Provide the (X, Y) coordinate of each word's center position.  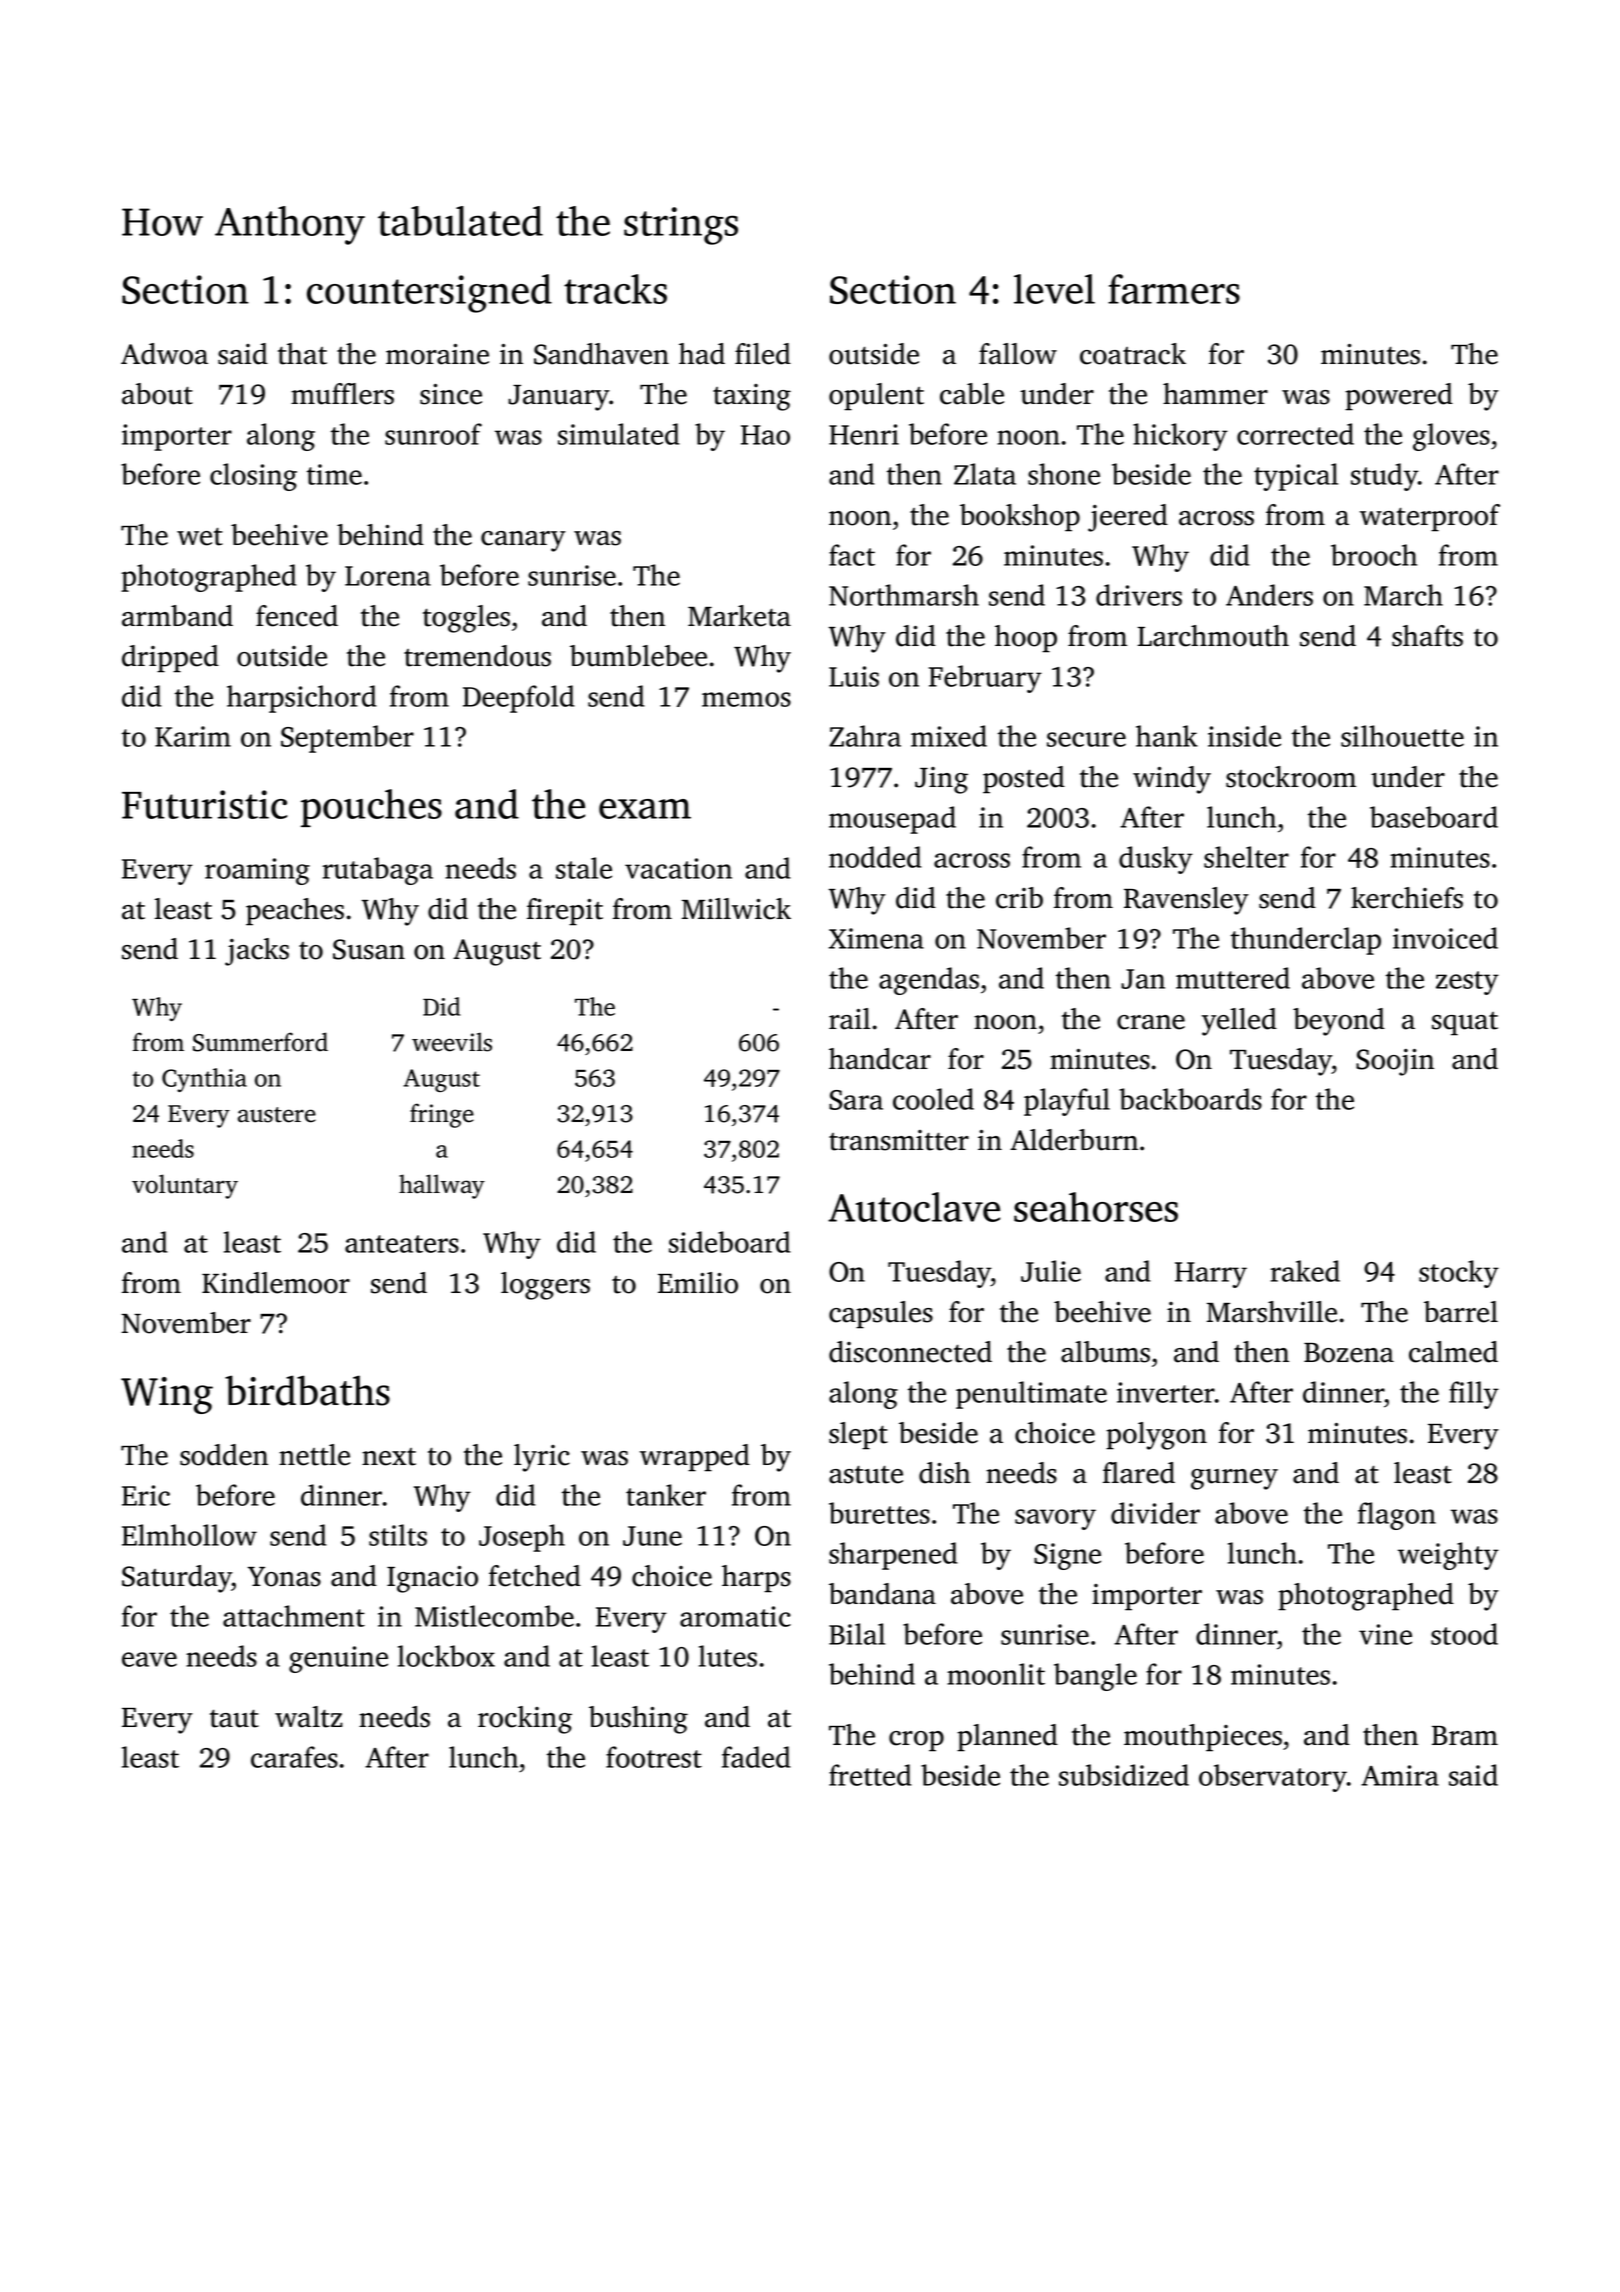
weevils (452, 1042)
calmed (1453, 1352)
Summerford (260, 1042)
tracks (615, 289)
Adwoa (164, 354)
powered (1399, 397)
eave (149, 1659)
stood (1464, 1634)
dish (944, 1473)
